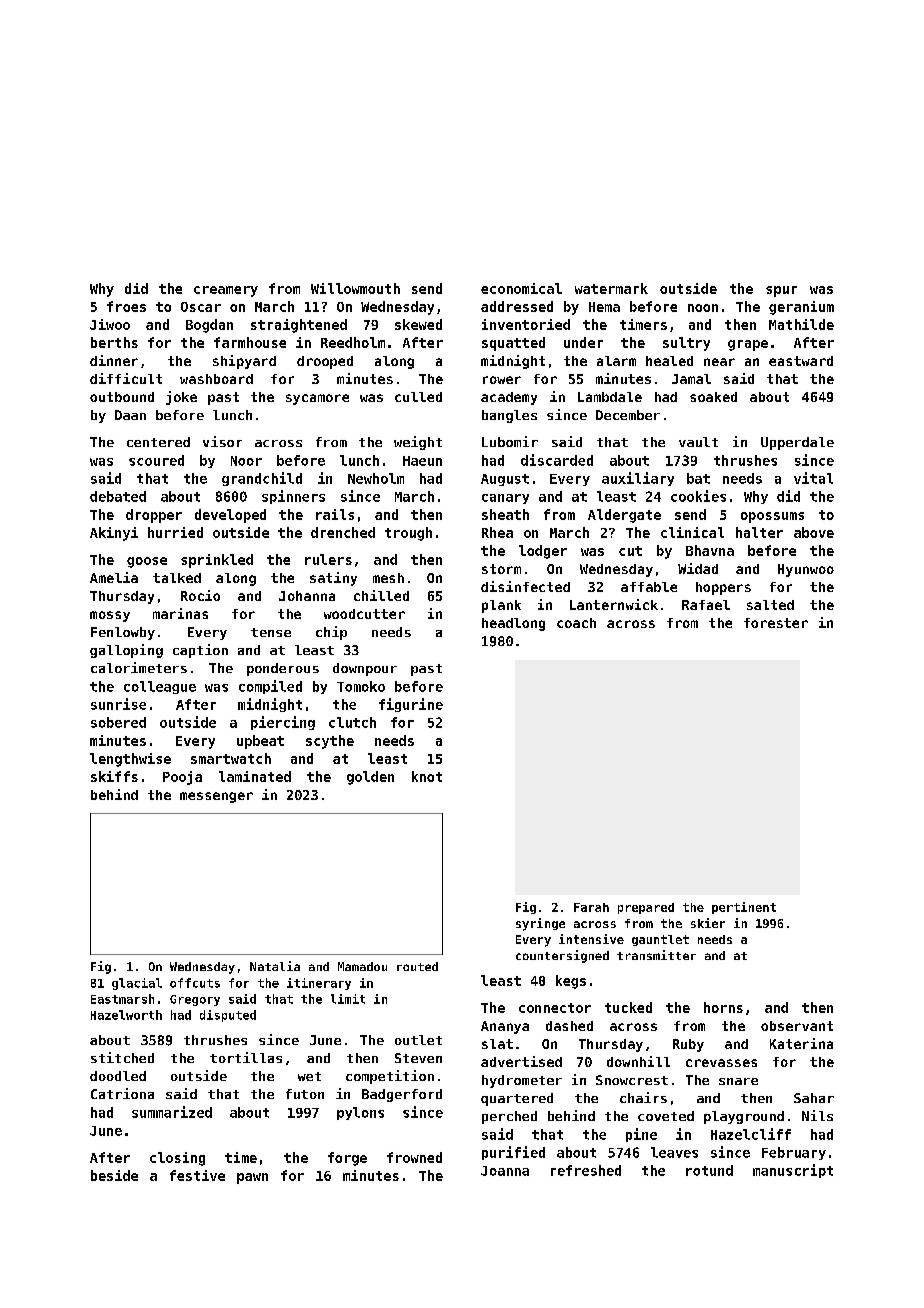 The height and width of the screenshot is (1308, 924). What do you see at coordinates (317, 399) in the screenshot?
I see `sycamore` at bounding box center [317, 399].
